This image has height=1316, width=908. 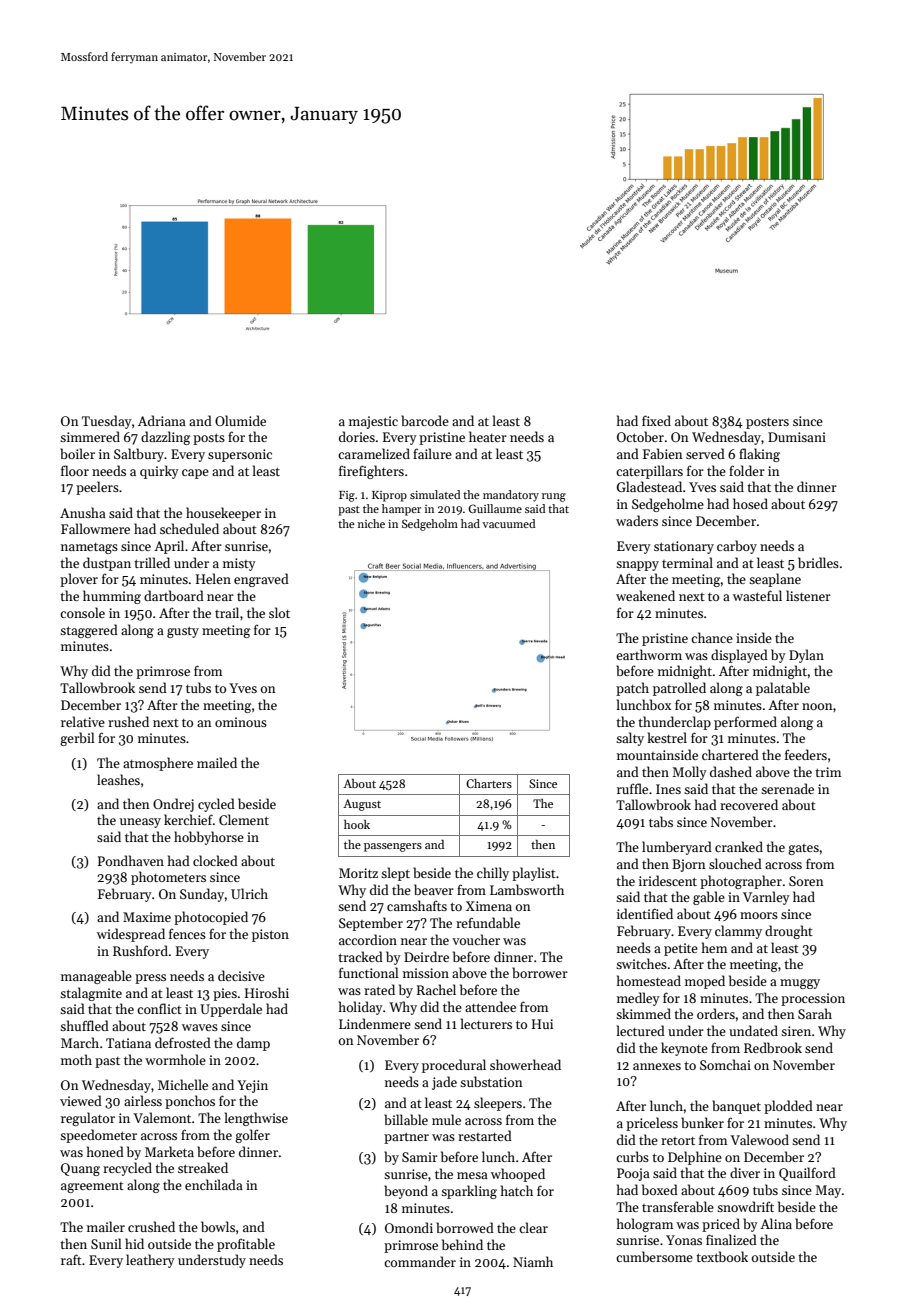 What do you see at coordinates (554, 497) in the image?
I see `rung` at bounding box center [554, 497].
